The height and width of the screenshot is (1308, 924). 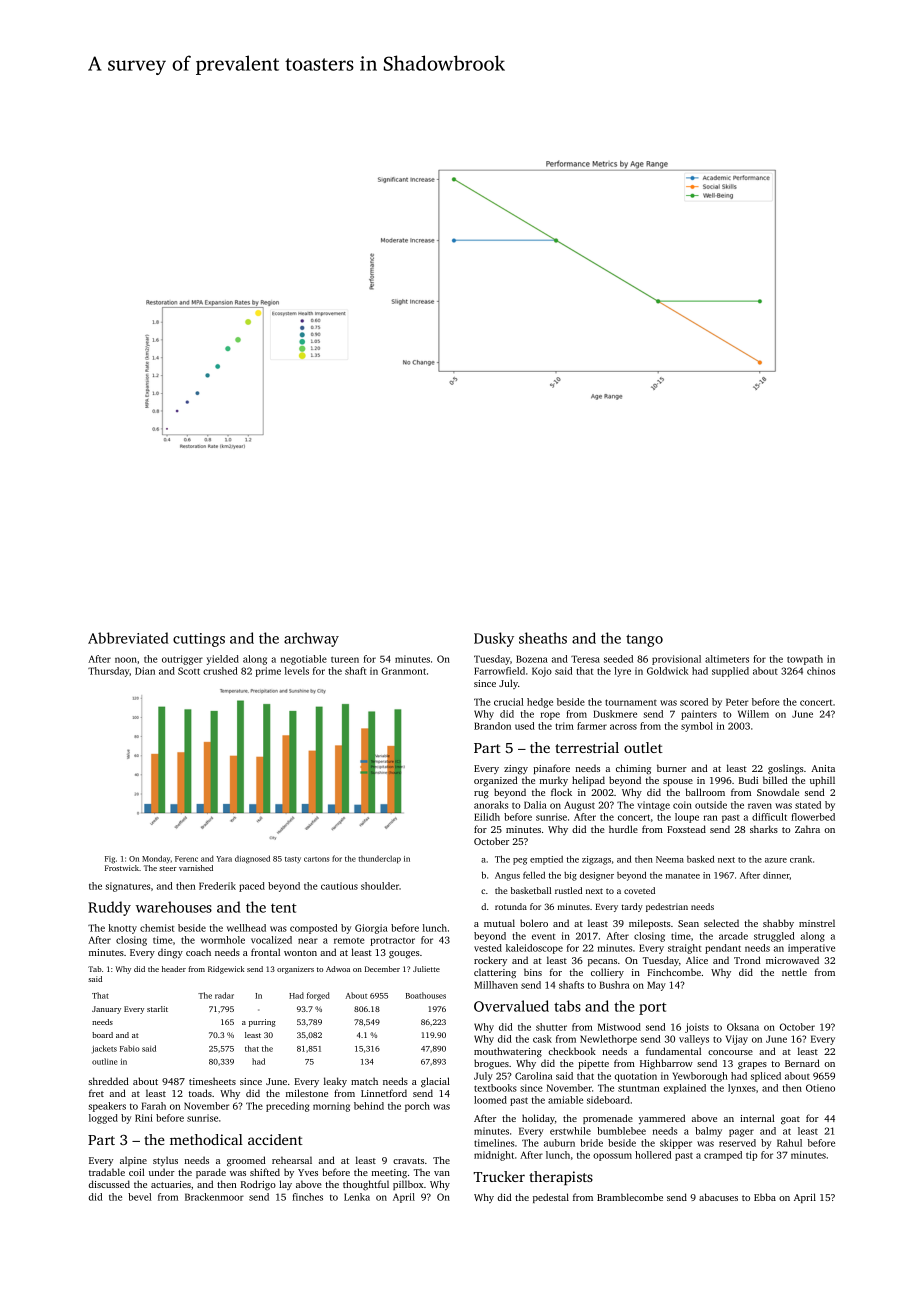 I want to click on Lenka, so click(x=357, y=1197).
